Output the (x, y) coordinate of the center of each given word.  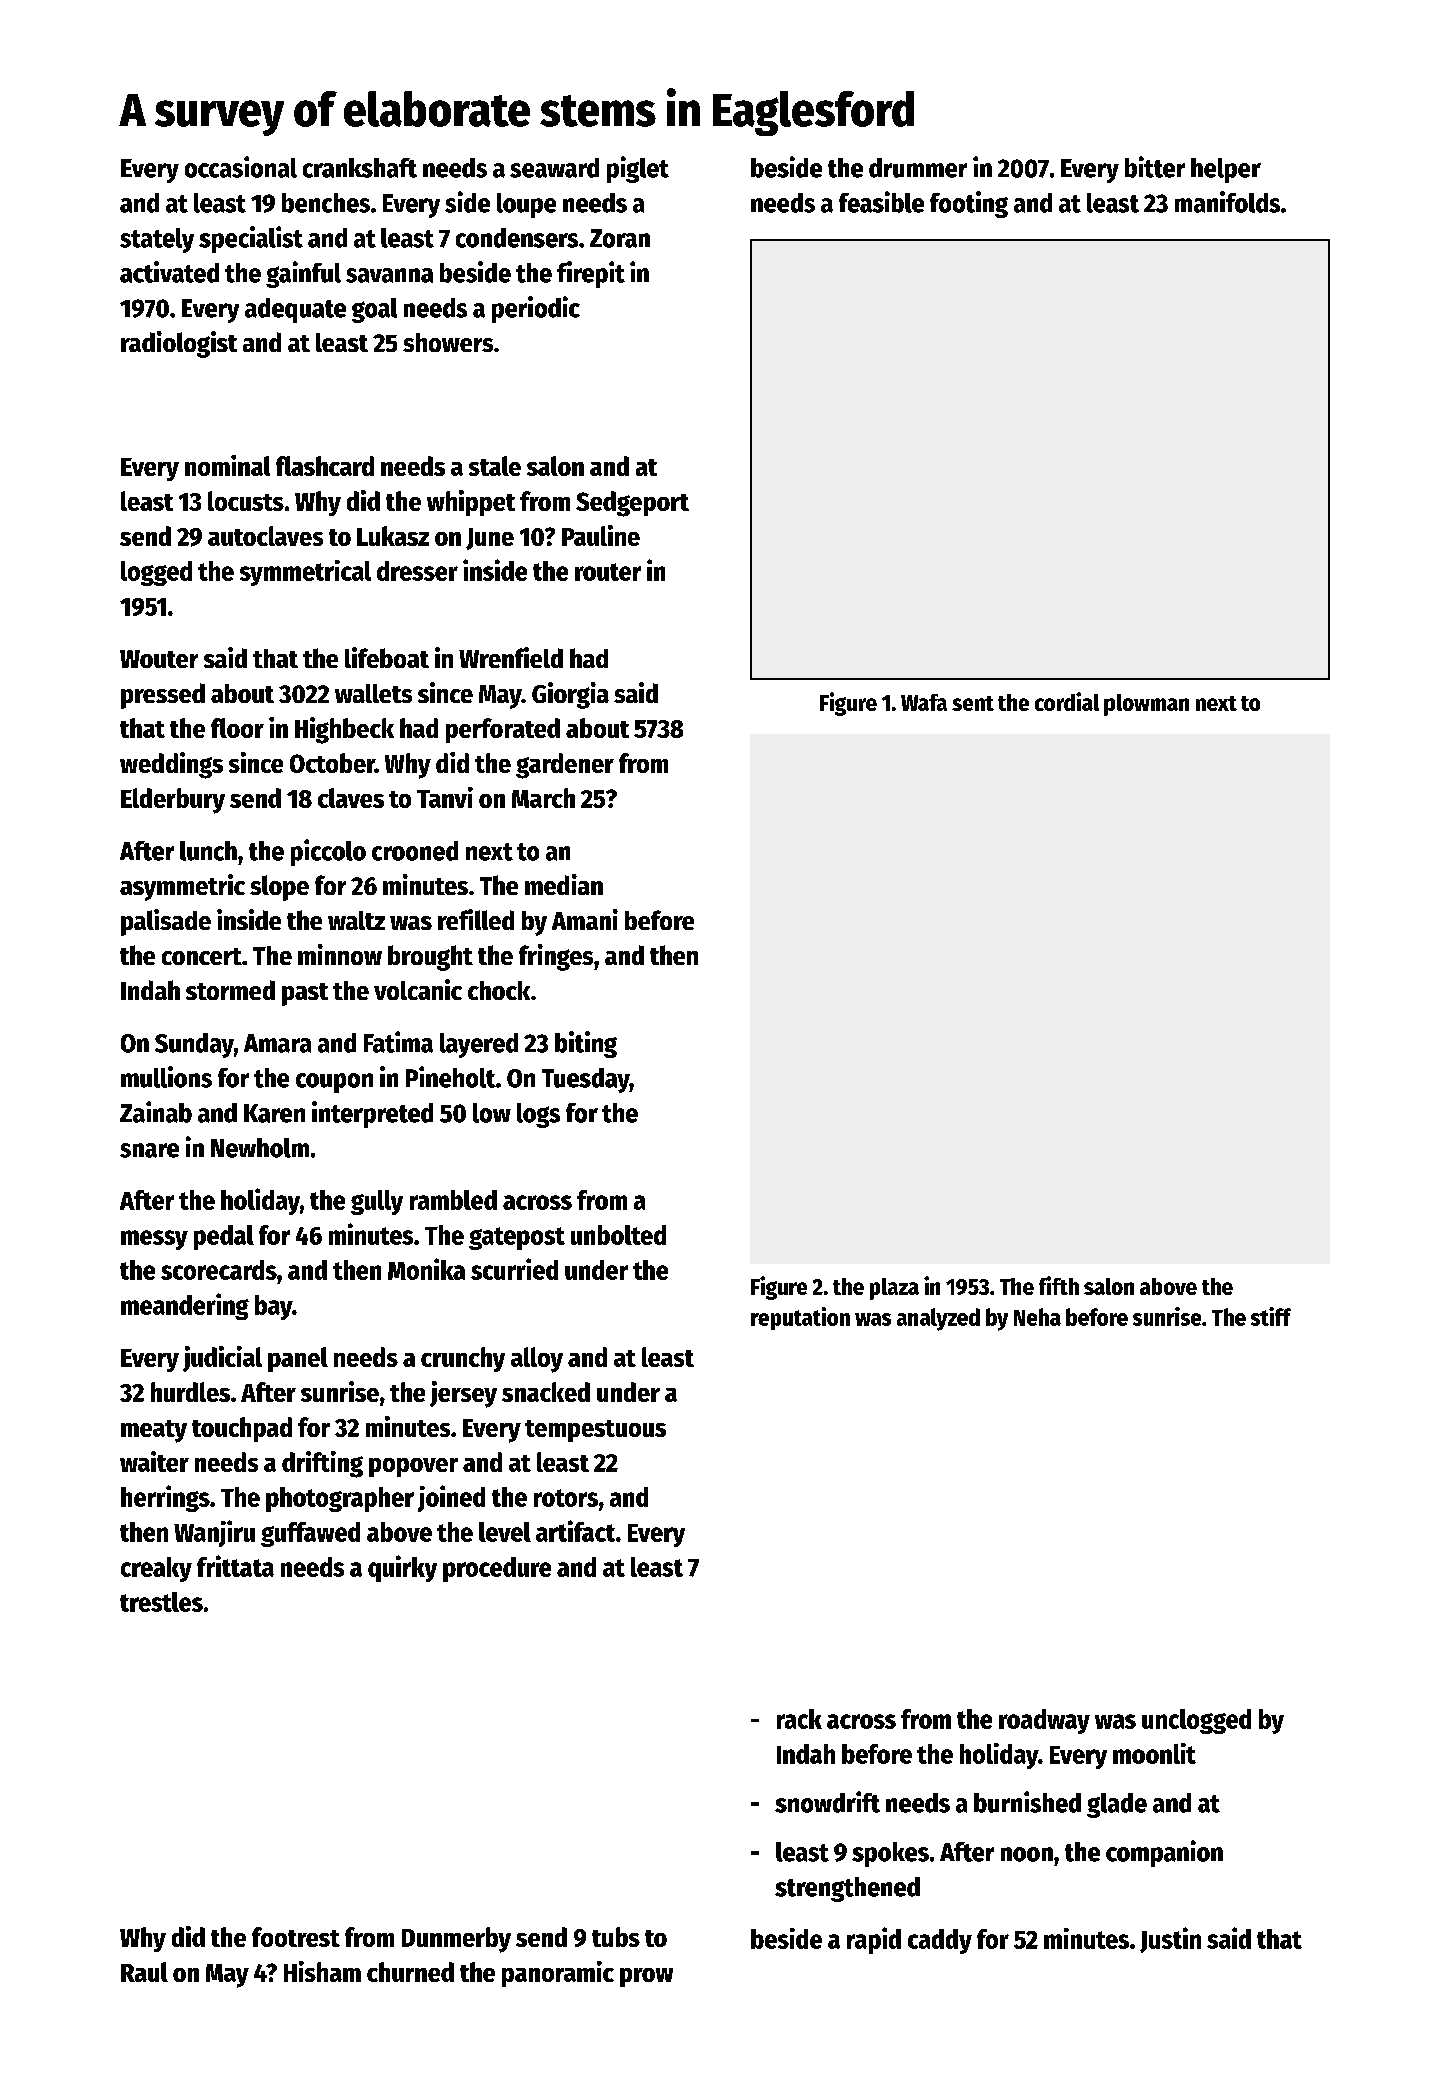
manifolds (1227, 202)
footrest (296, 1937)
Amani (585, 919)
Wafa (924, 702)
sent (973, 703)
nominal (227, 465)
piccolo (328, 852)
